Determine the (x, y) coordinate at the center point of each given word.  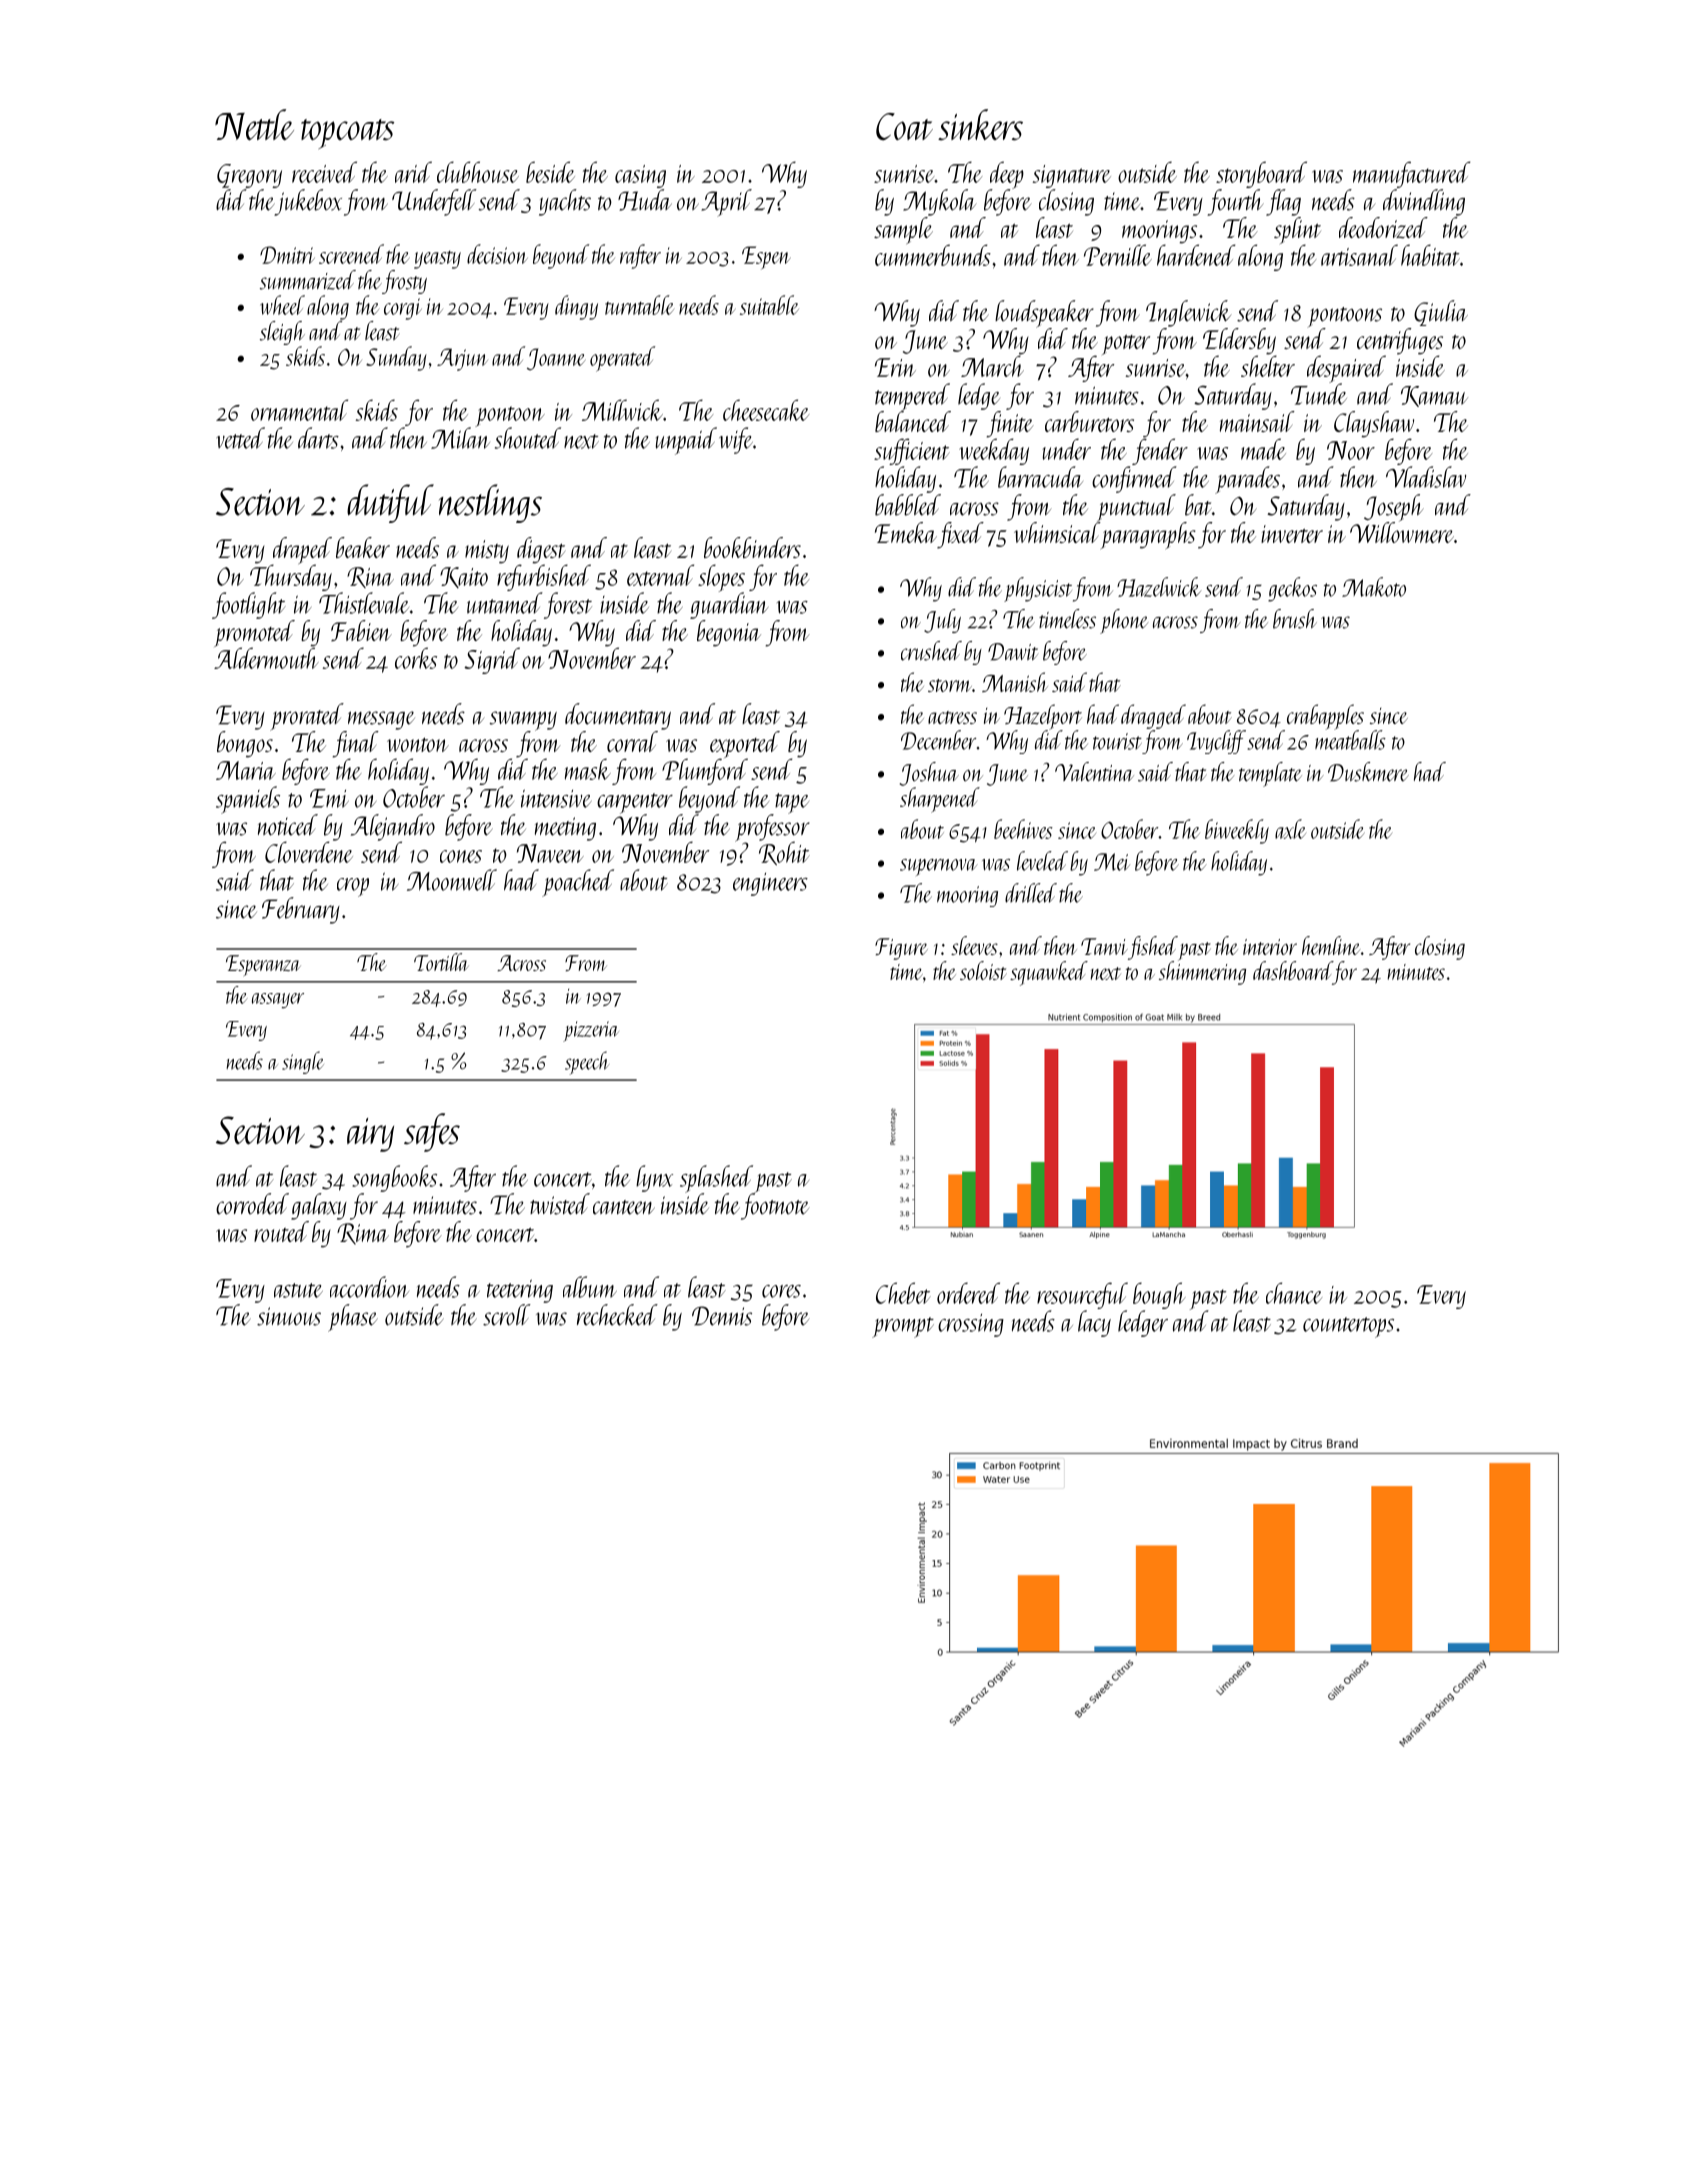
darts (318, 438)
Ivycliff (1216, 742)
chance (1294, 1293)
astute (298, 1290)
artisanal (1359, 255)
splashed (716, 1179)
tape (792, 803)
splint (1297, 231)
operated (622, 359)
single (303, 1062)
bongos (245, 744)
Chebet (903, 1293)
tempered (912, 397)
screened (351, 254)
